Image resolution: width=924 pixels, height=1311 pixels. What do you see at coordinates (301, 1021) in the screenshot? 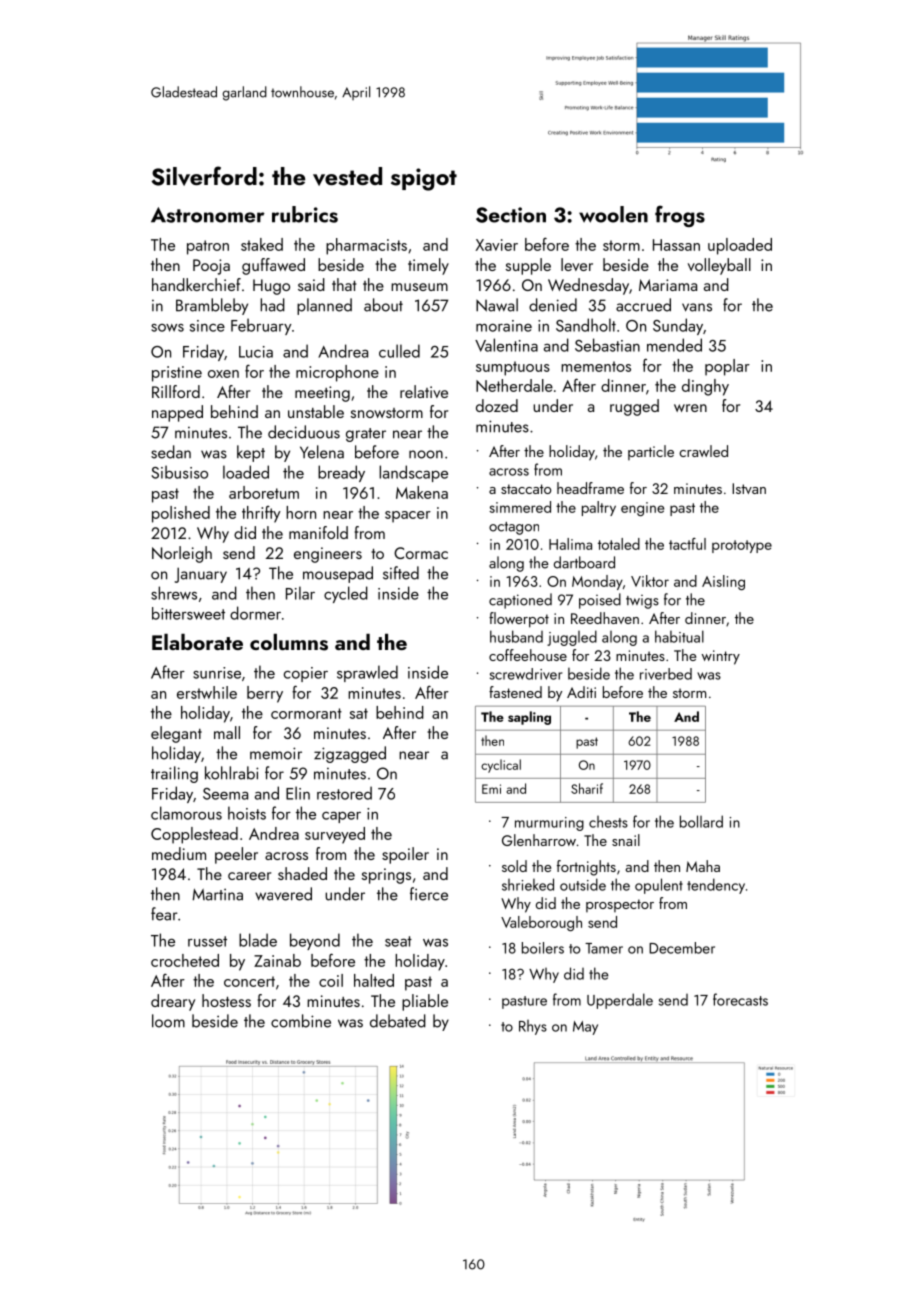
I see `combine` at bounding box center [301, 1021].
